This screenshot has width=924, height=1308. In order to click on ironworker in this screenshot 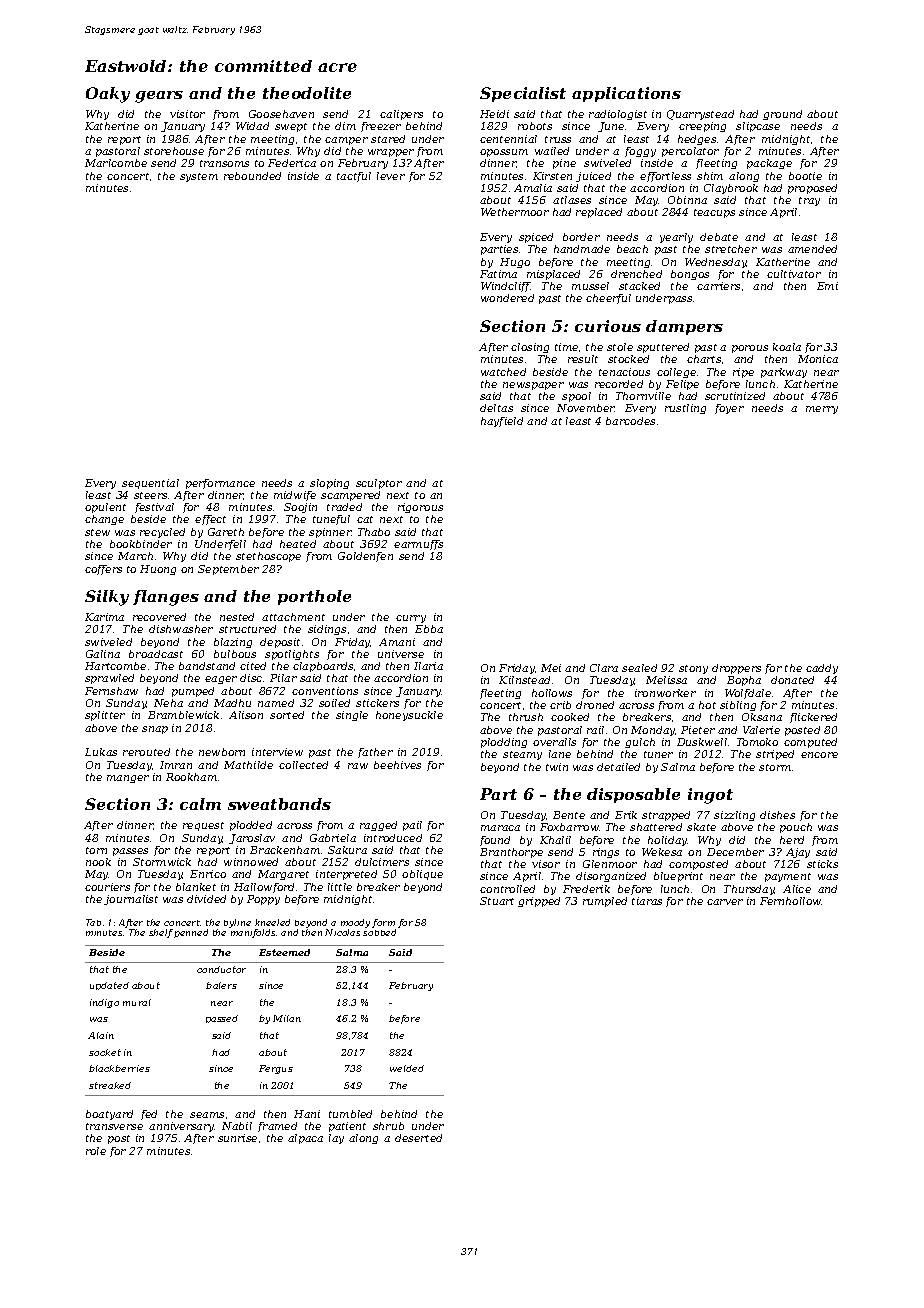, I will do `click(665, 693)`.
